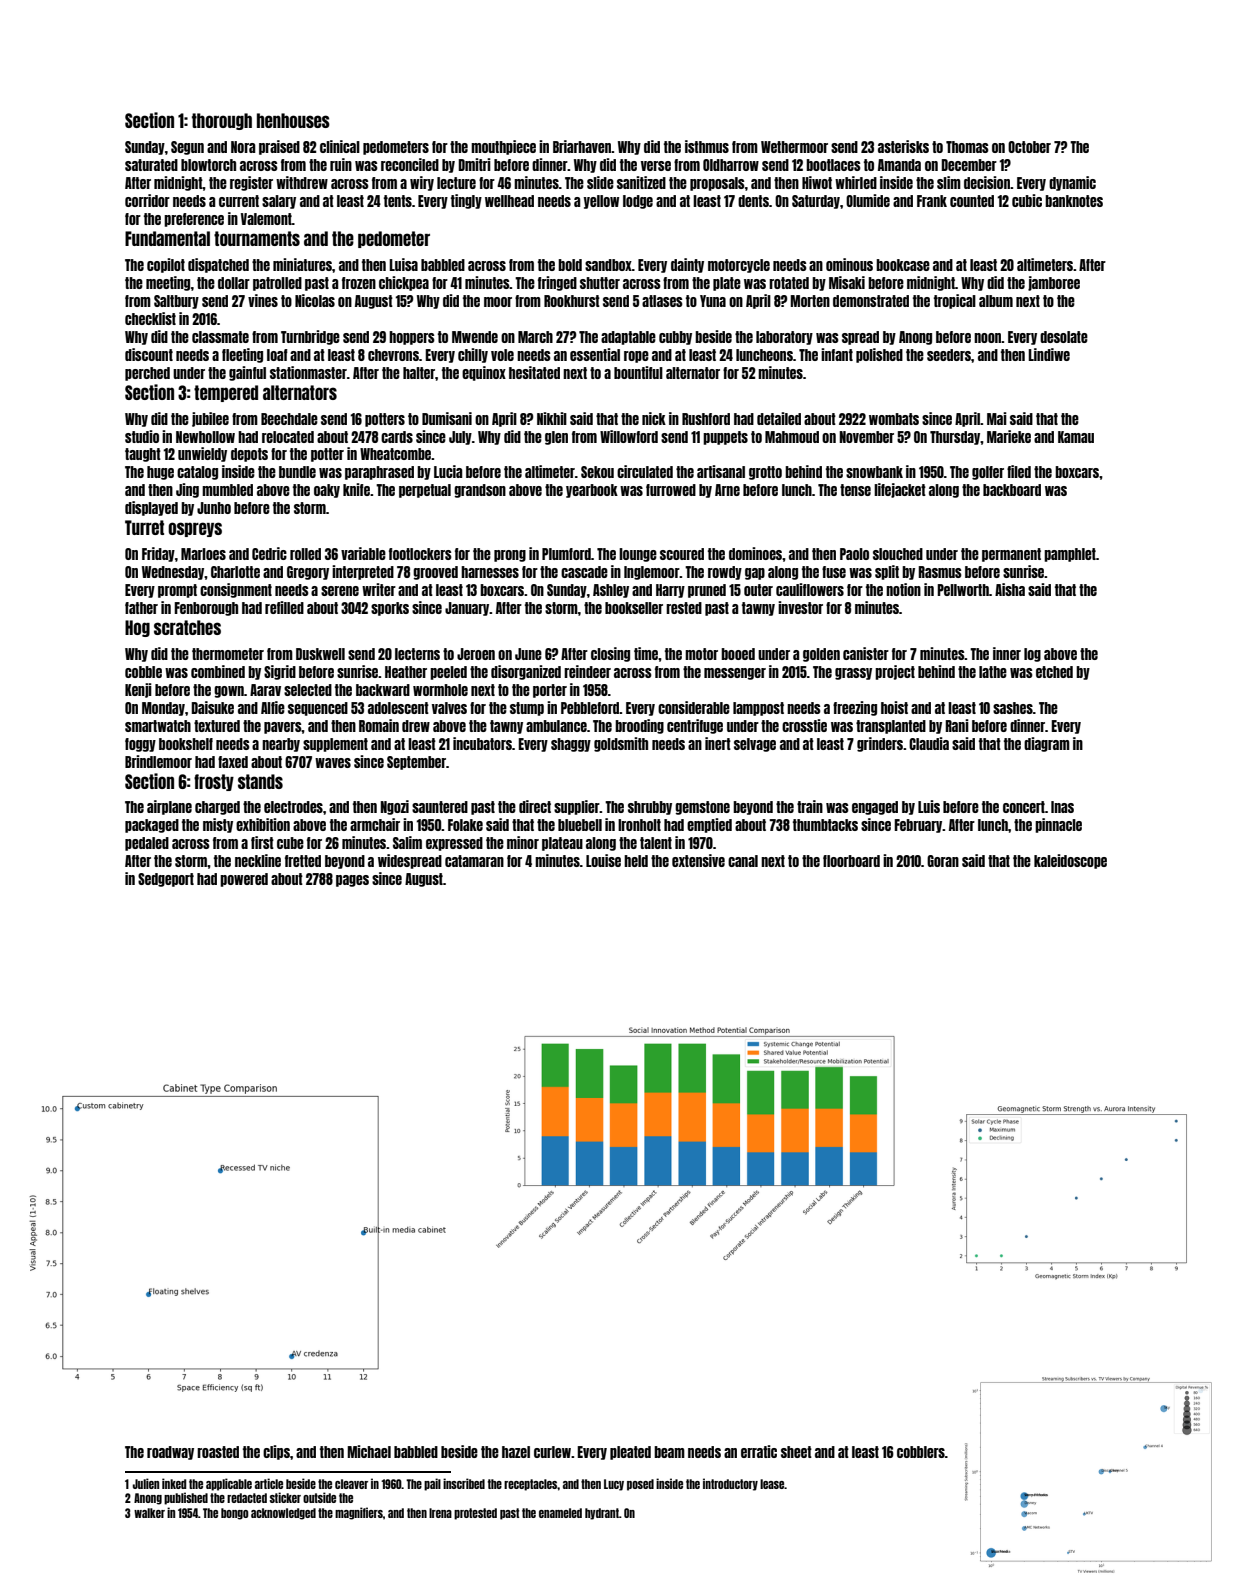 The width and height of the document is (1233, 1596). What do you see at coordinates (222, 121) in the document?
I see `thorough` at bounding box center [222, 121].
